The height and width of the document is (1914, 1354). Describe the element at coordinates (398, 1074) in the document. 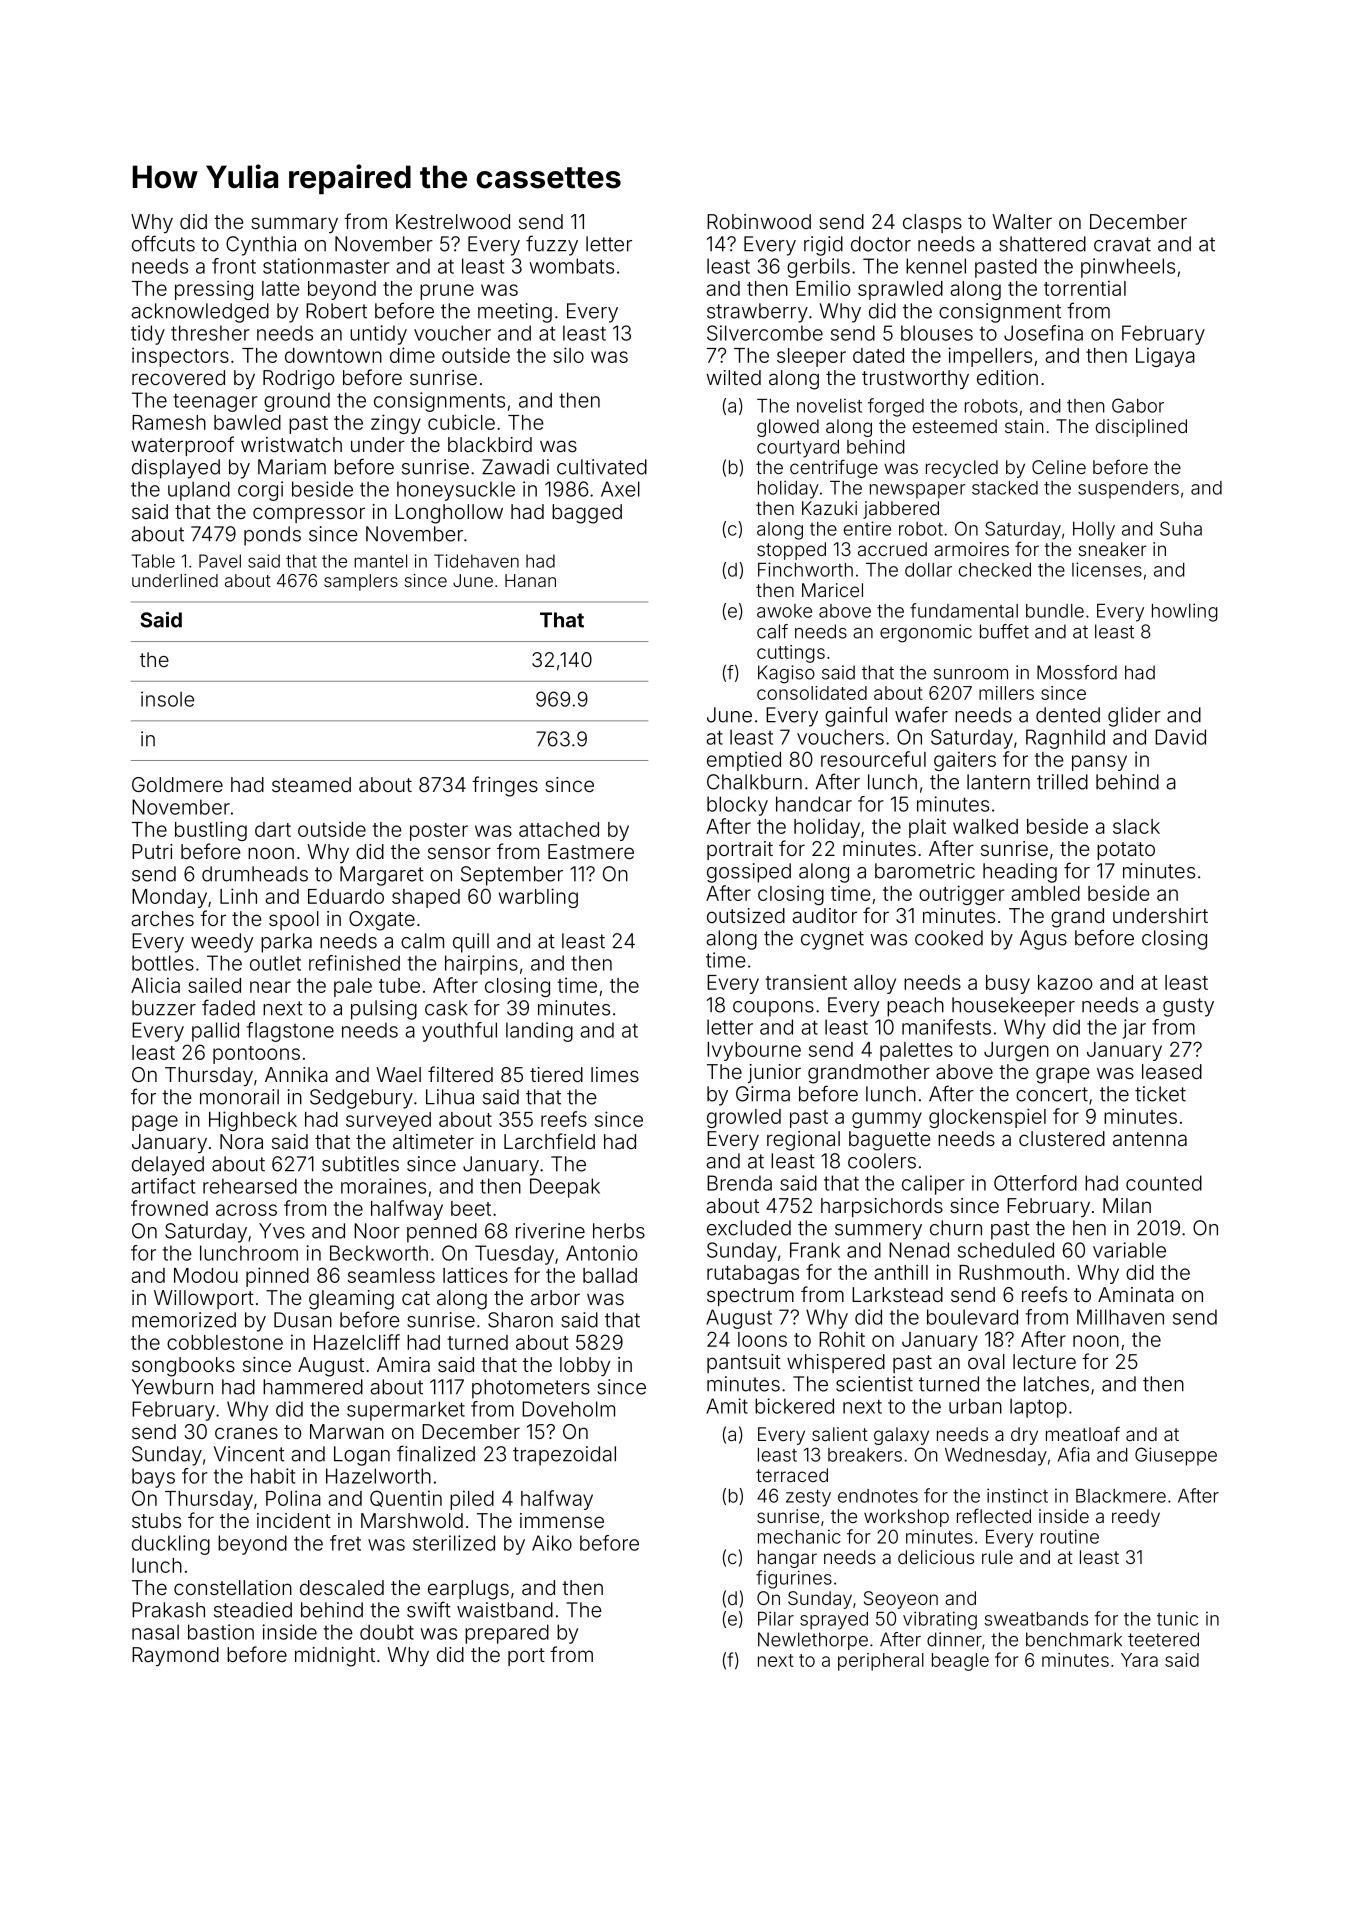

I see `Wael` at that location.
